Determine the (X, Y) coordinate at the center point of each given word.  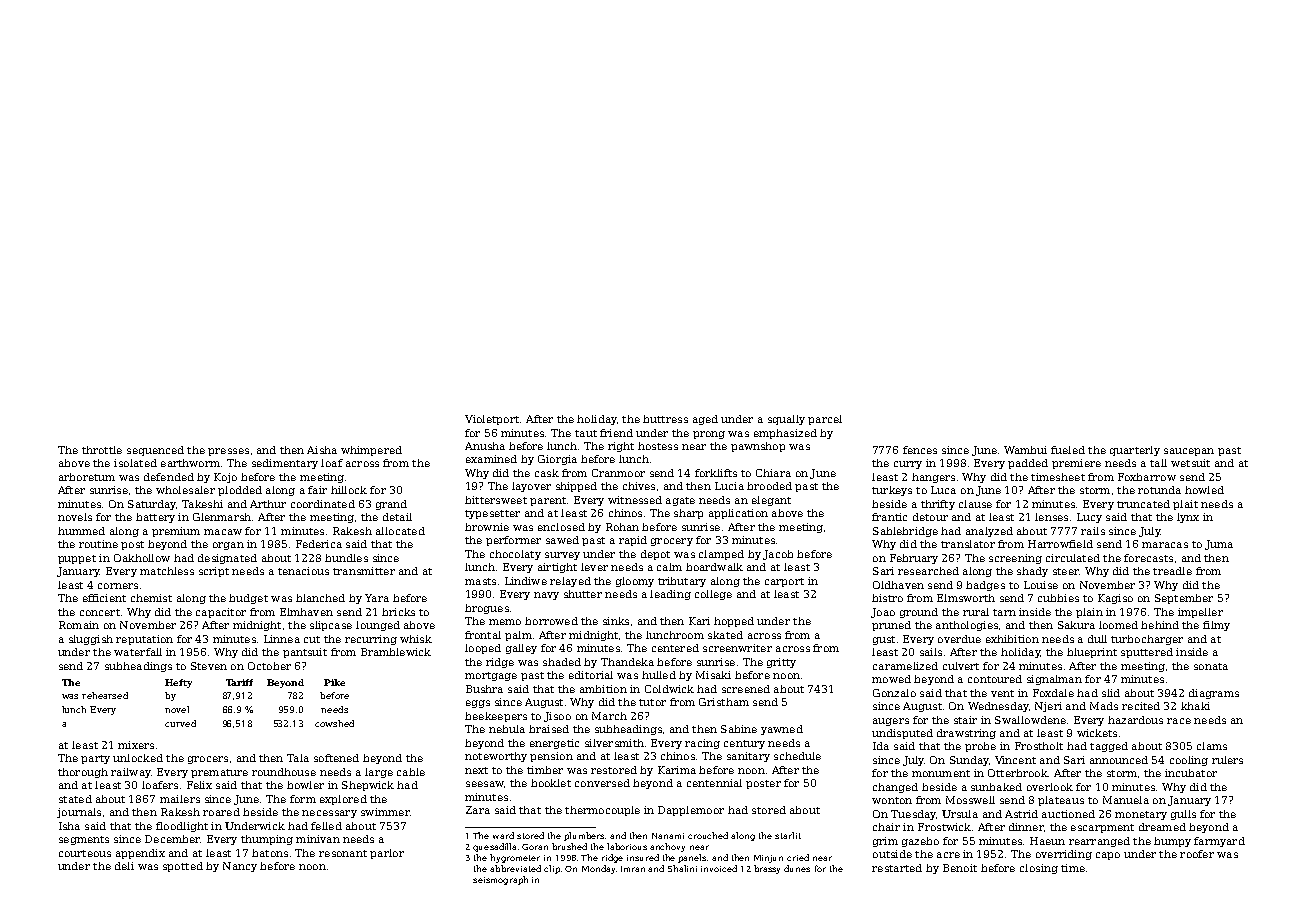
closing (1039, 869)
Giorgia (557, 460)
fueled (1068, 450)
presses (228, 452)
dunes (797, 868)
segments (84, 840)
